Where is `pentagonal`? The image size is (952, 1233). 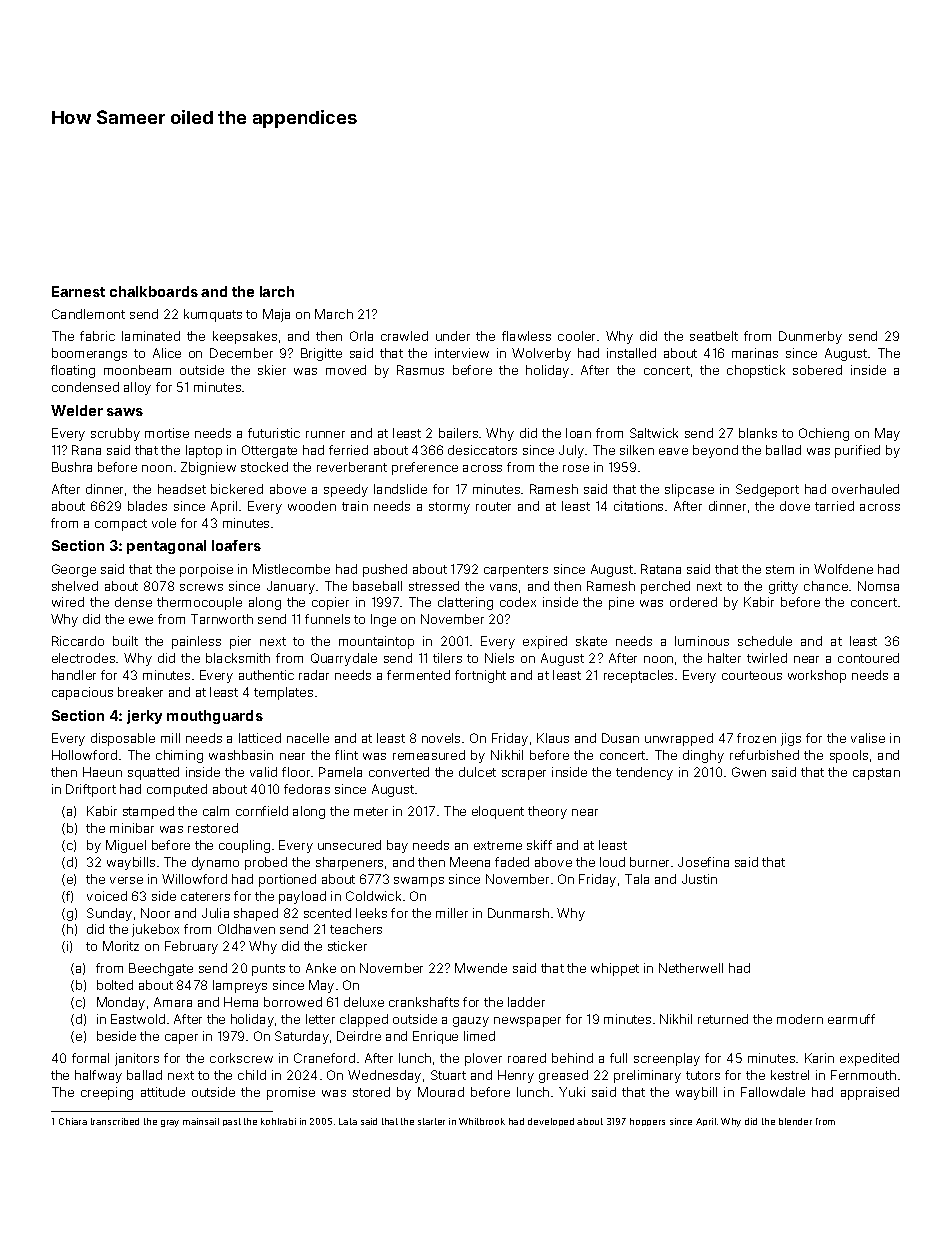
pentagonal is located at coordinates (166, 547).
